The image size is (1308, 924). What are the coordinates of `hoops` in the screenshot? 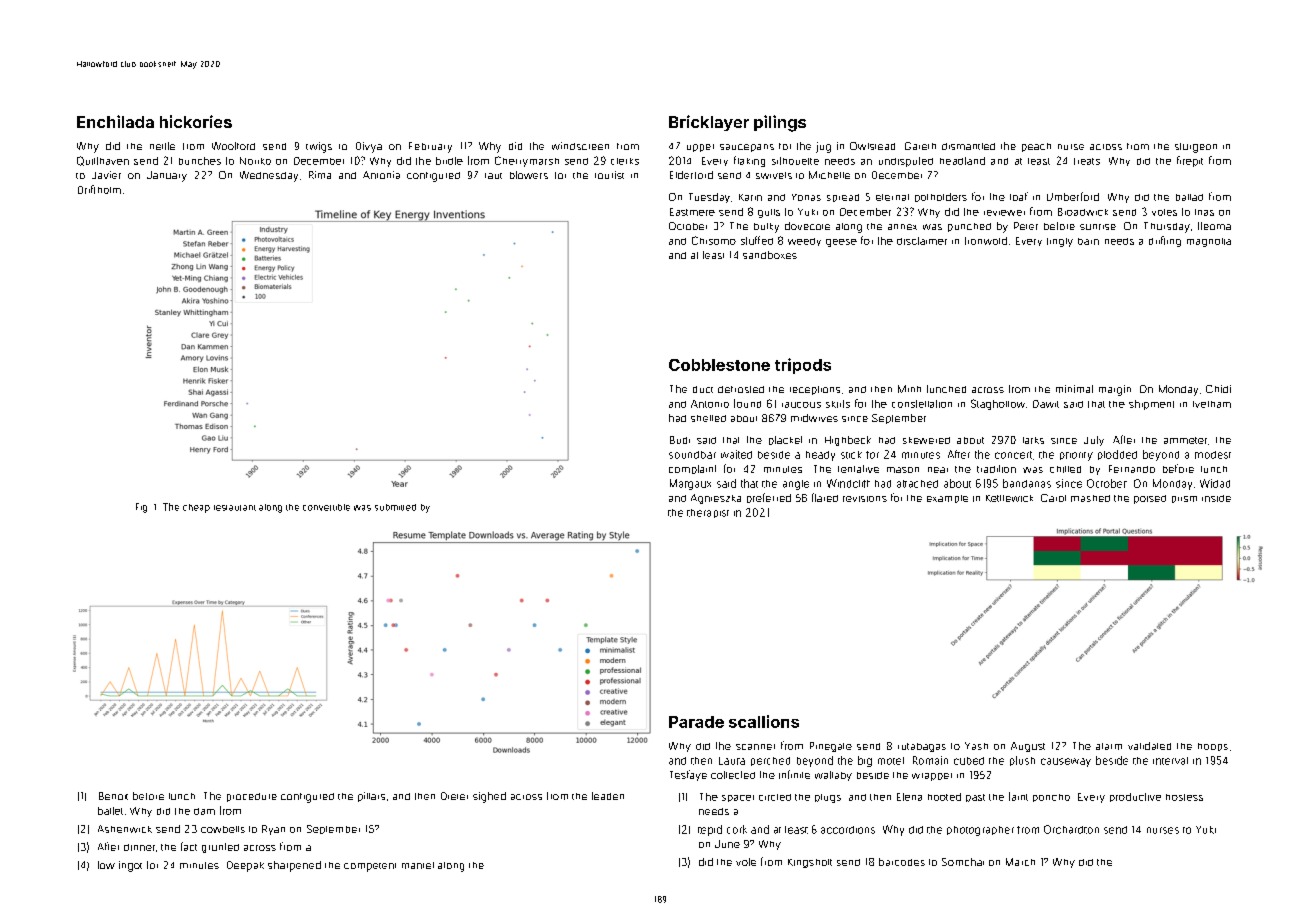 It's located at (1213, 747).
